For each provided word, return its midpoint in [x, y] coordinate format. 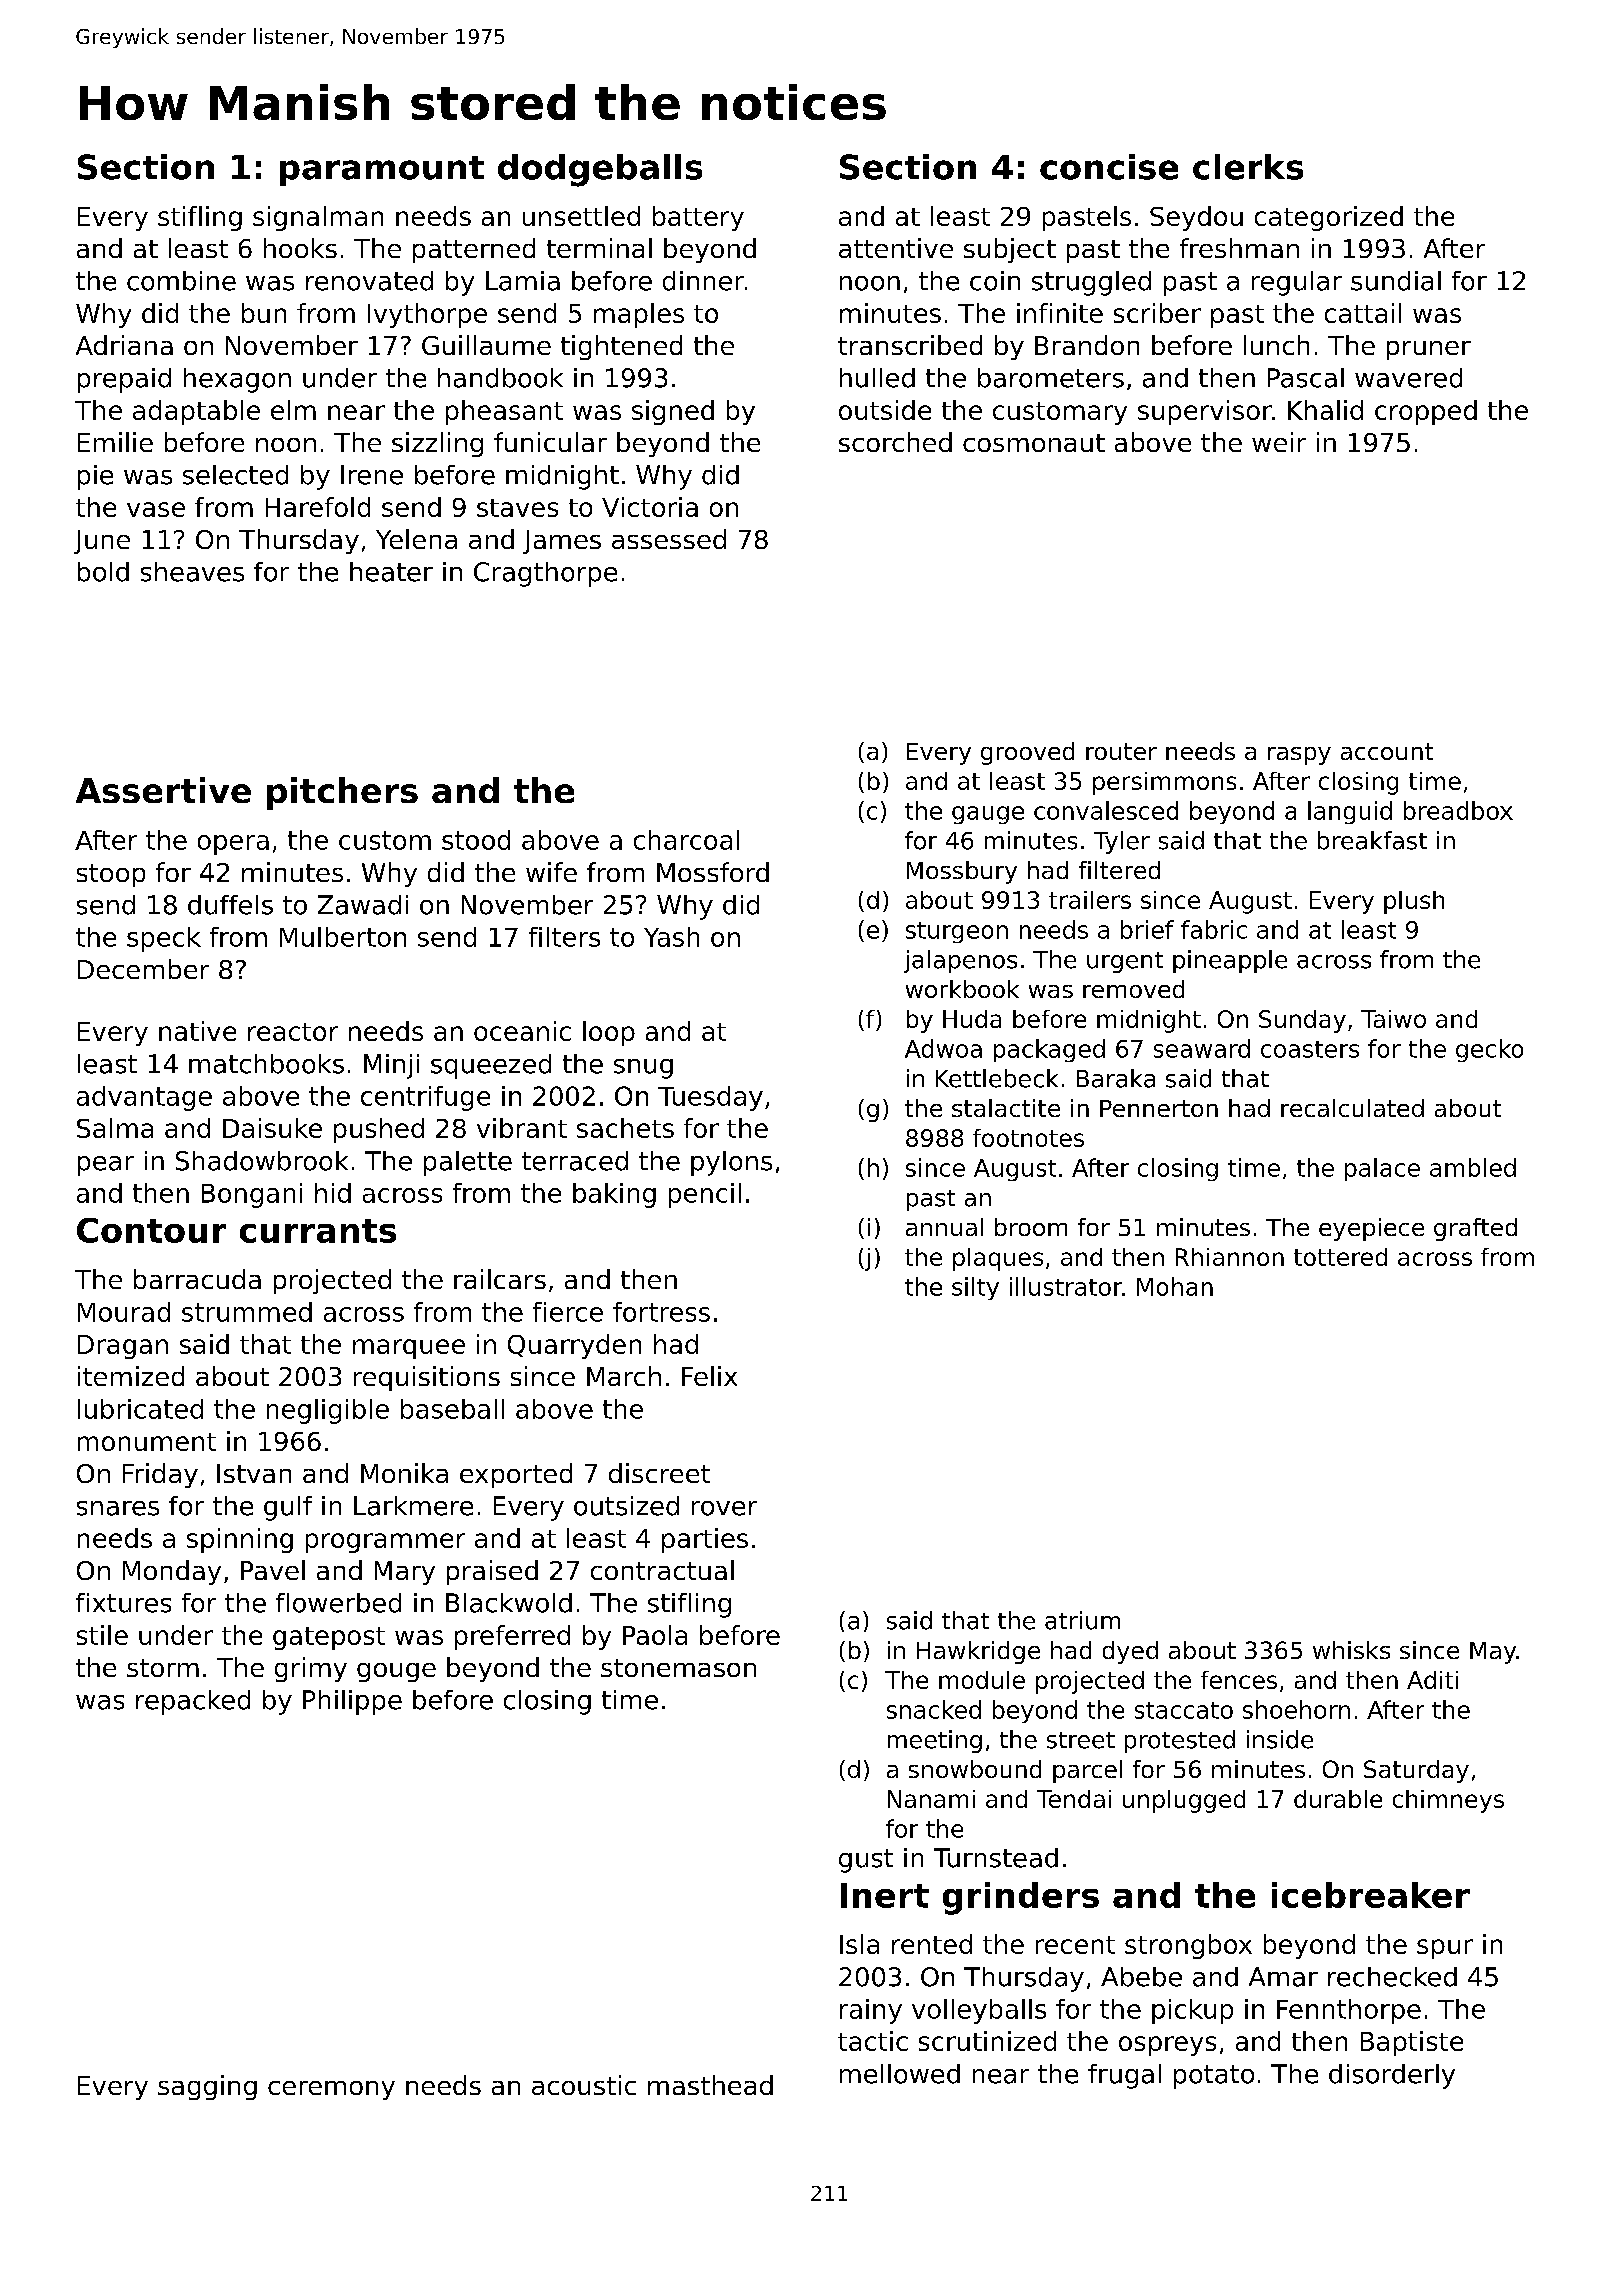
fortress [661, 1312]
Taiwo [1393, 1019]
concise [1109, 167]
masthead [710, 2085]
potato [1214, 2077]
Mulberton [343, 937]
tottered [1340, 1257]
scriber [1157, 313]
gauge [988, 815]
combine [181, 281]
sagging [207, 2087]
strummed [247, 1312]
